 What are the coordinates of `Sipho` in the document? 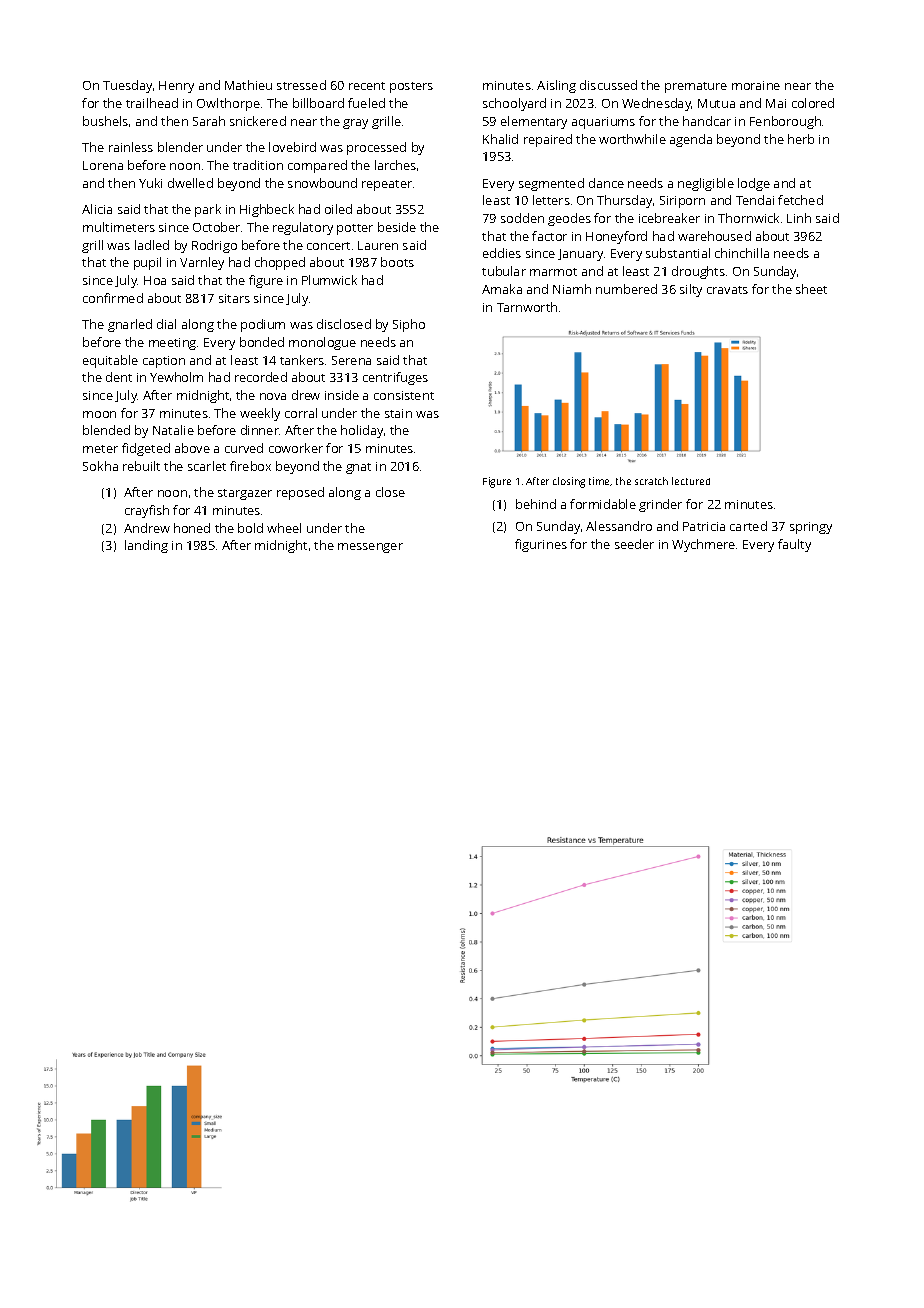 It's located at (409, 325).
